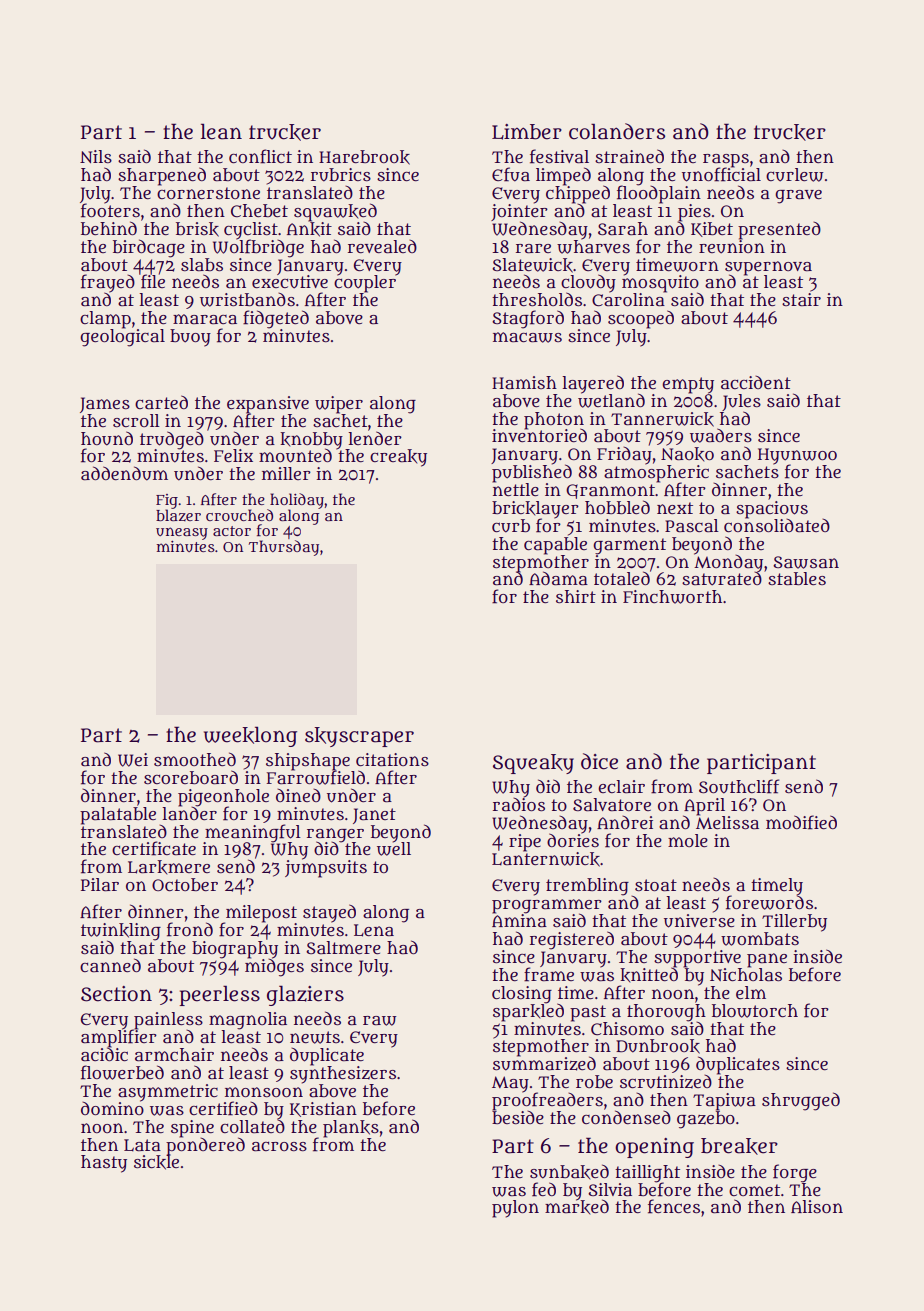  Describe the element at coordinates (704, 806) in the image. I see `April` at that location.
